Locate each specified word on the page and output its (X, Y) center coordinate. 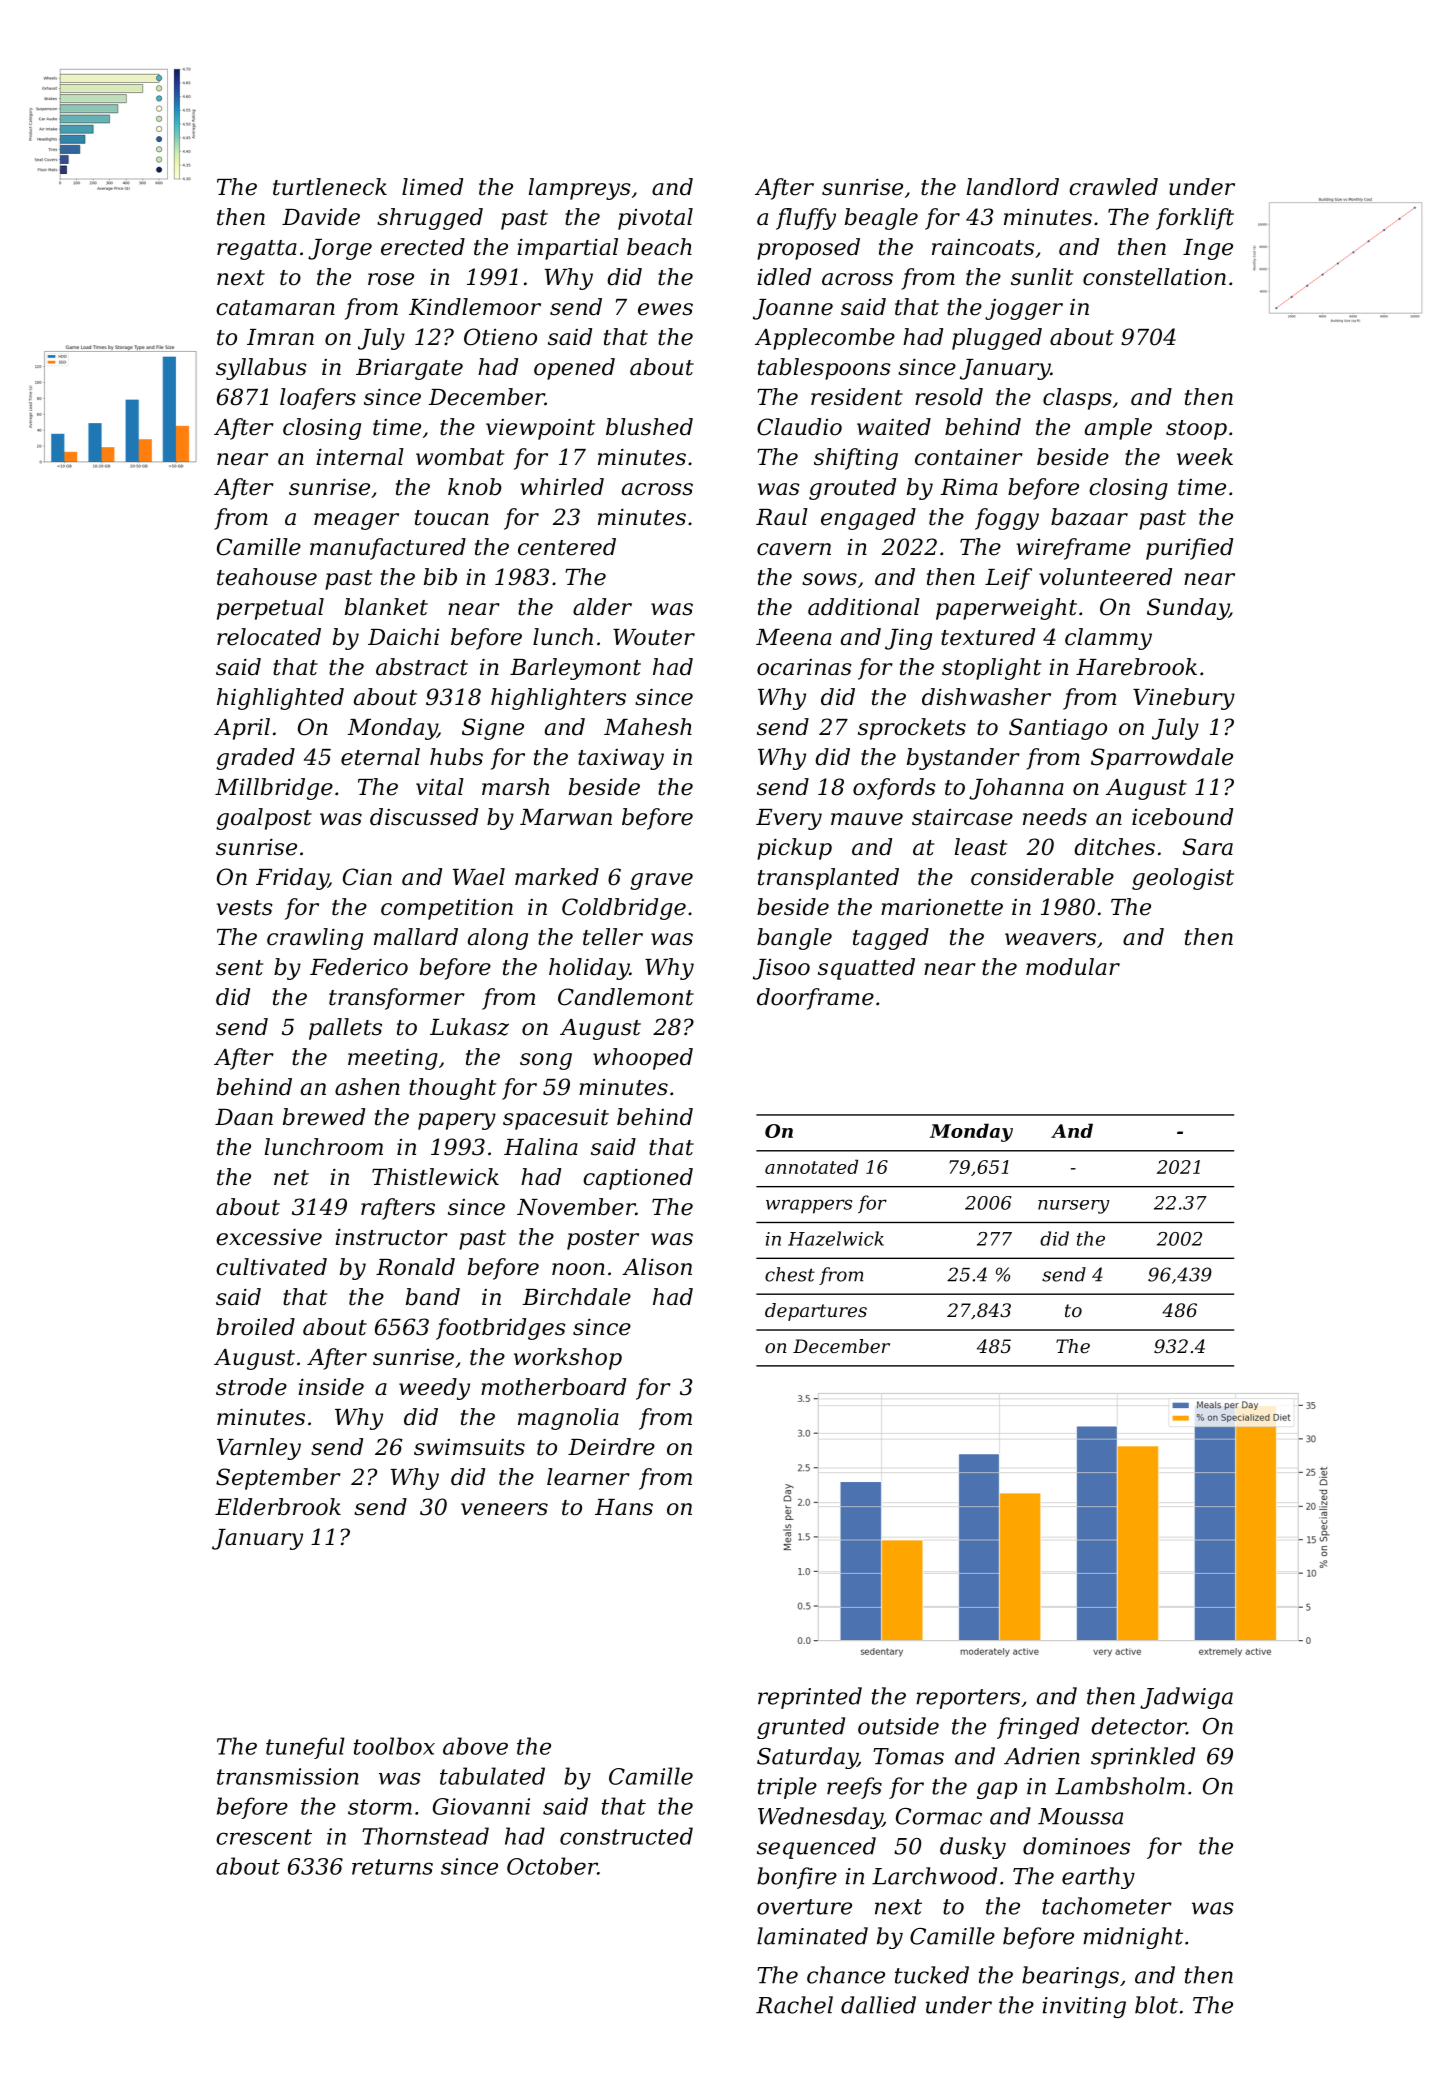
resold (949, 397)
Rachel (794, 2005)
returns (392, 1867)
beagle (881, 219)
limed (432, 187)
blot (1156, 2005)
